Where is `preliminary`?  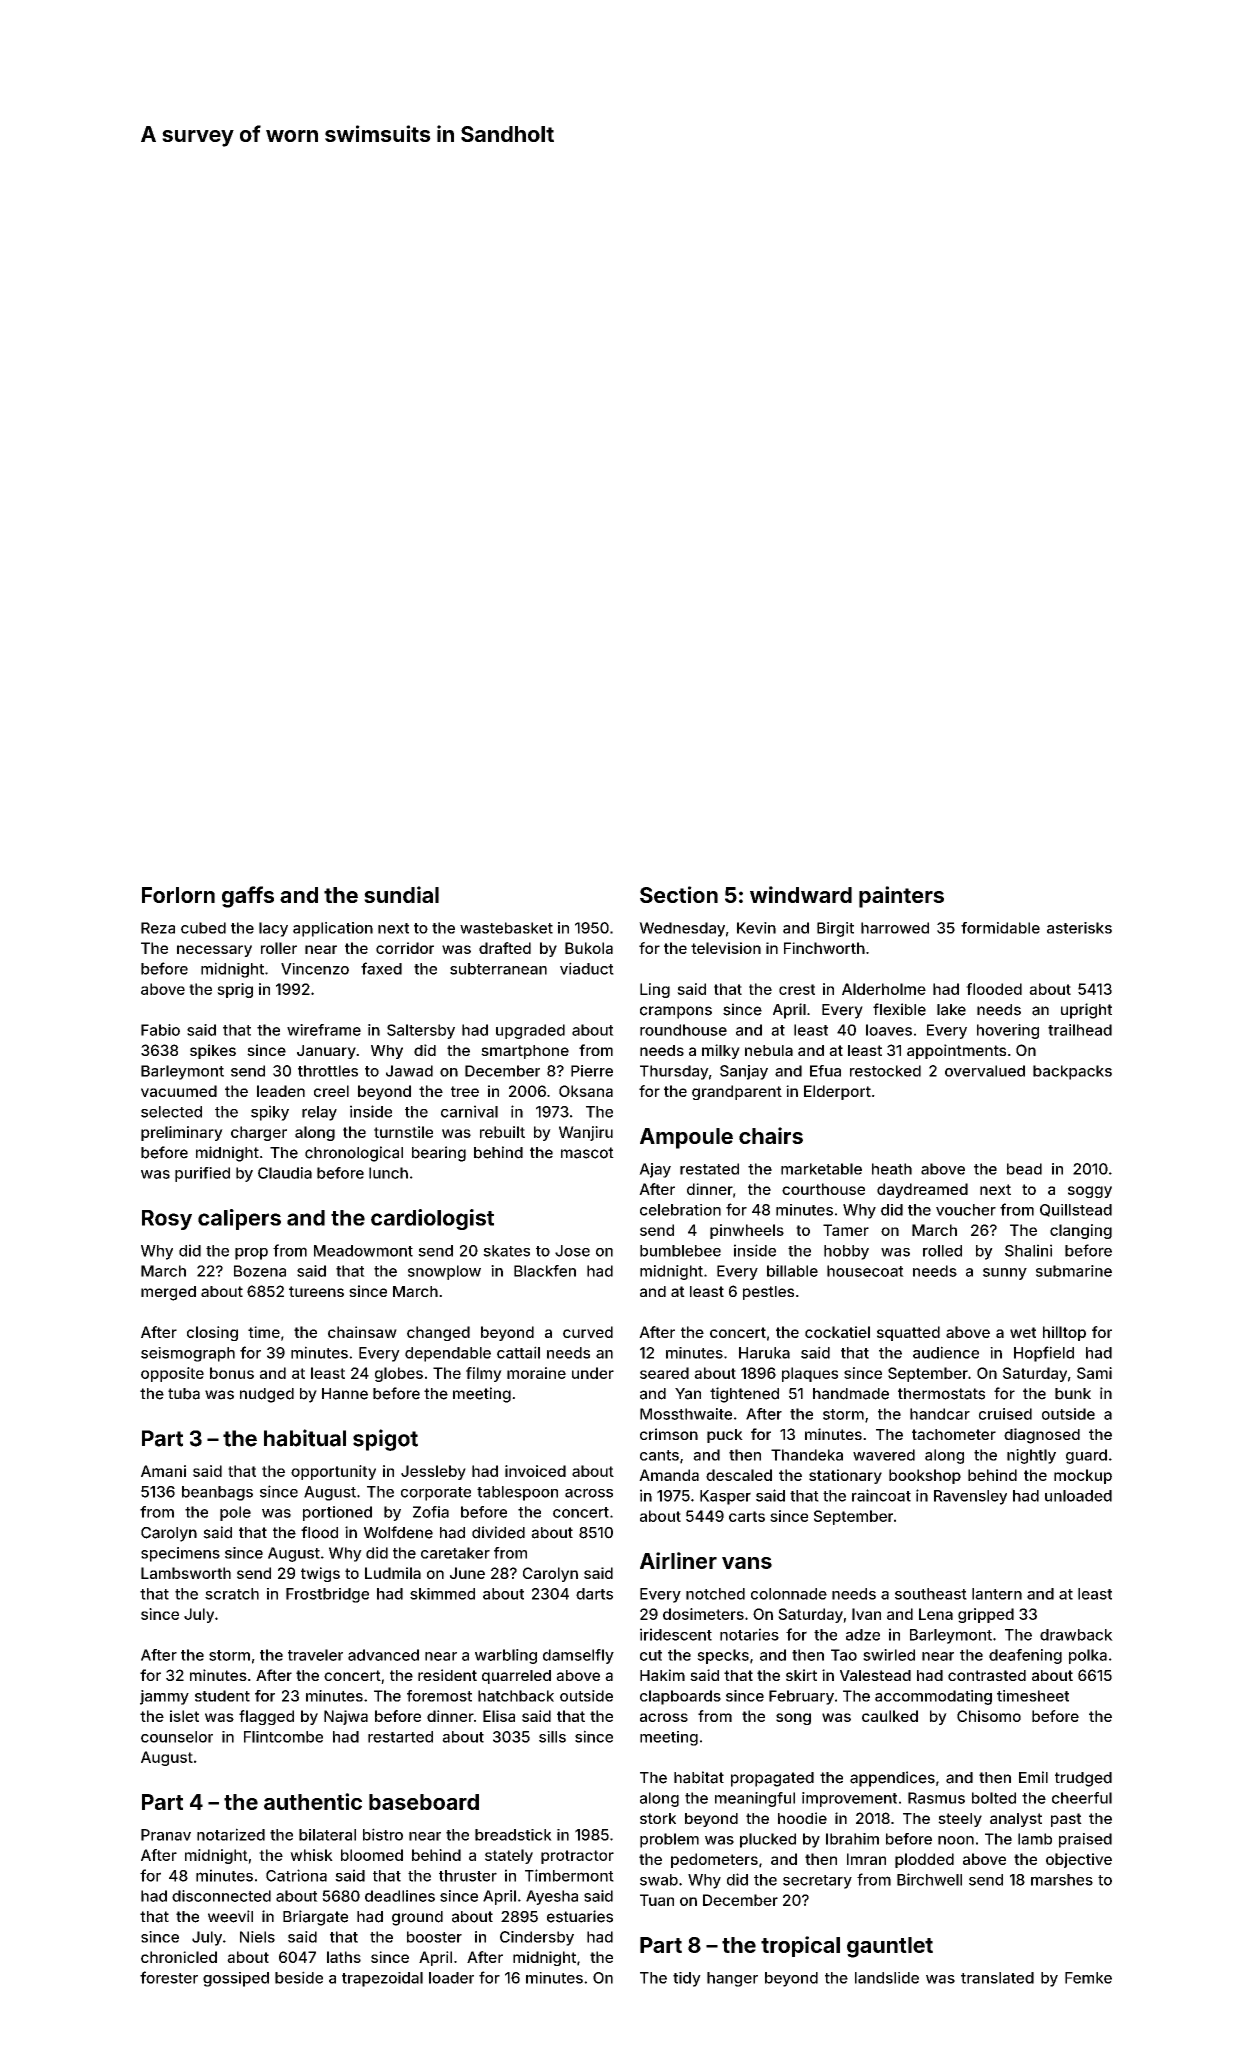 preliminary is located at coordinates (182, 1133).
